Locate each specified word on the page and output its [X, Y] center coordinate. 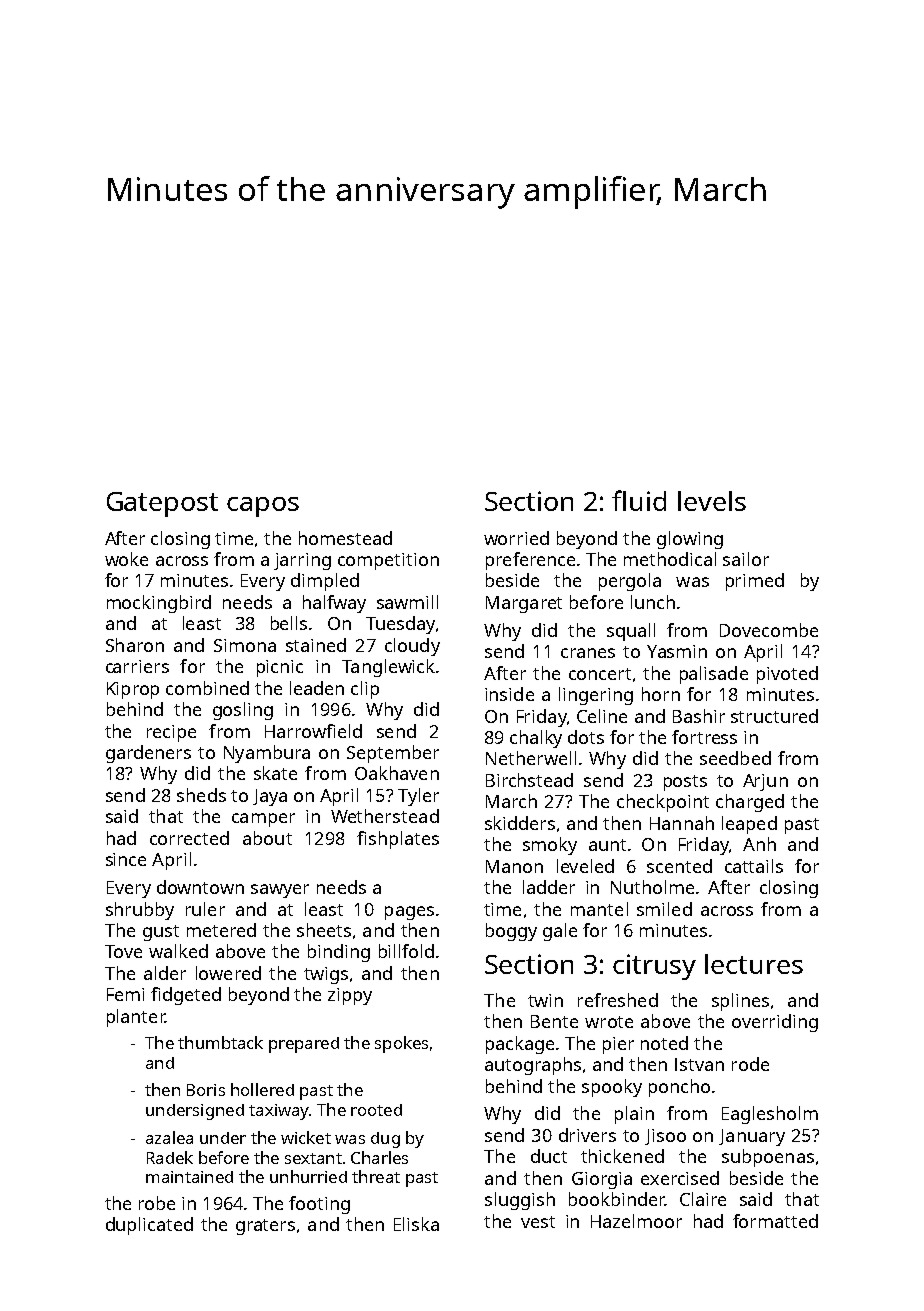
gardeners [148, 754]
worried [516, 538]
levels [712, 501]
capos [263, 507]
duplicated [149, 1226]
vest [538, 1222]
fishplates [398, 840]
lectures [754, 964]
